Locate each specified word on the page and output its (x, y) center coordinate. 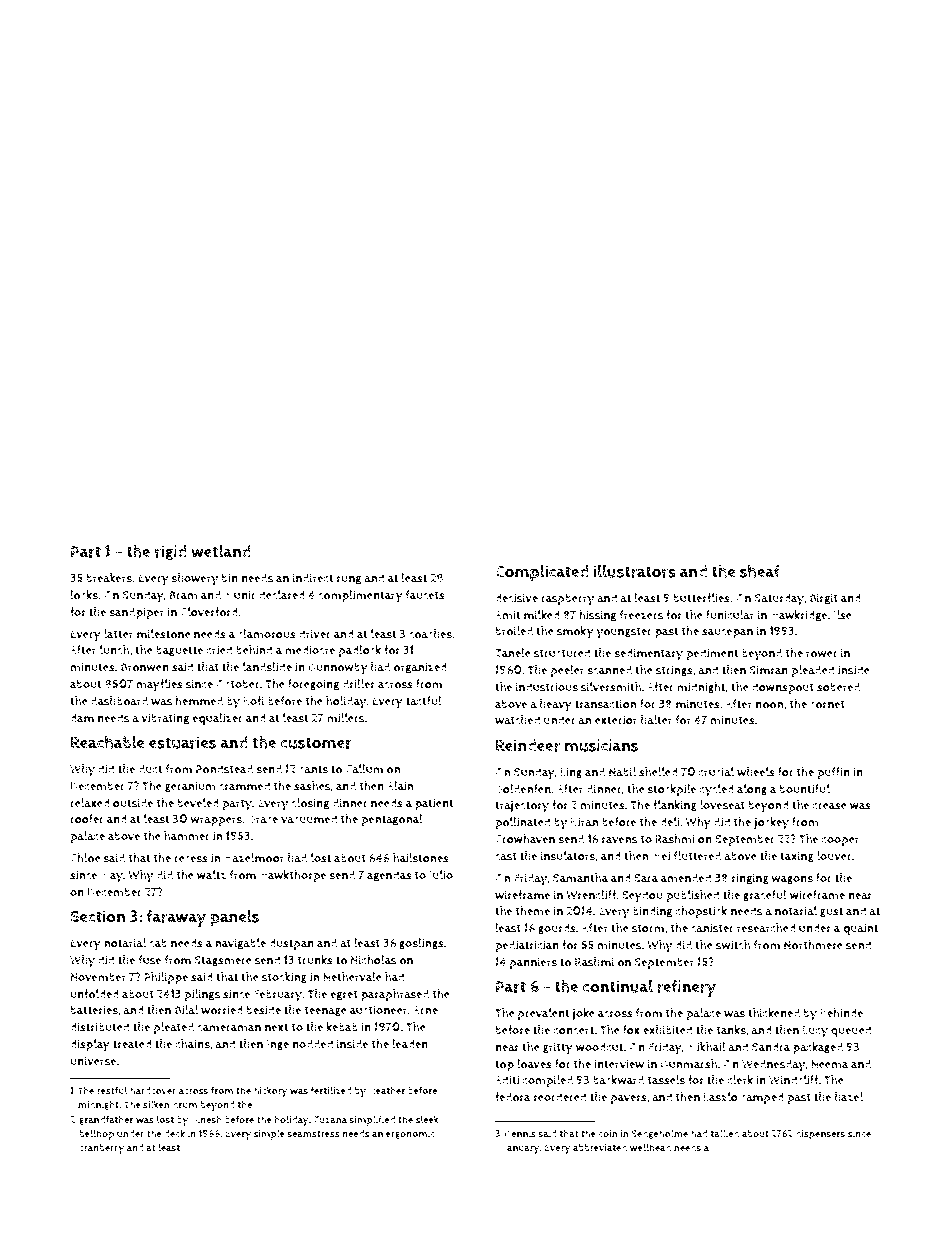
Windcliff (793, 1080)
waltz (211, 875)
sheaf (760, 571)
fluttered (697, 856)
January (522, 1149)
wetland (221, 551)
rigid (170, 552)
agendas (389, 876)
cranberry (101, 1149)
